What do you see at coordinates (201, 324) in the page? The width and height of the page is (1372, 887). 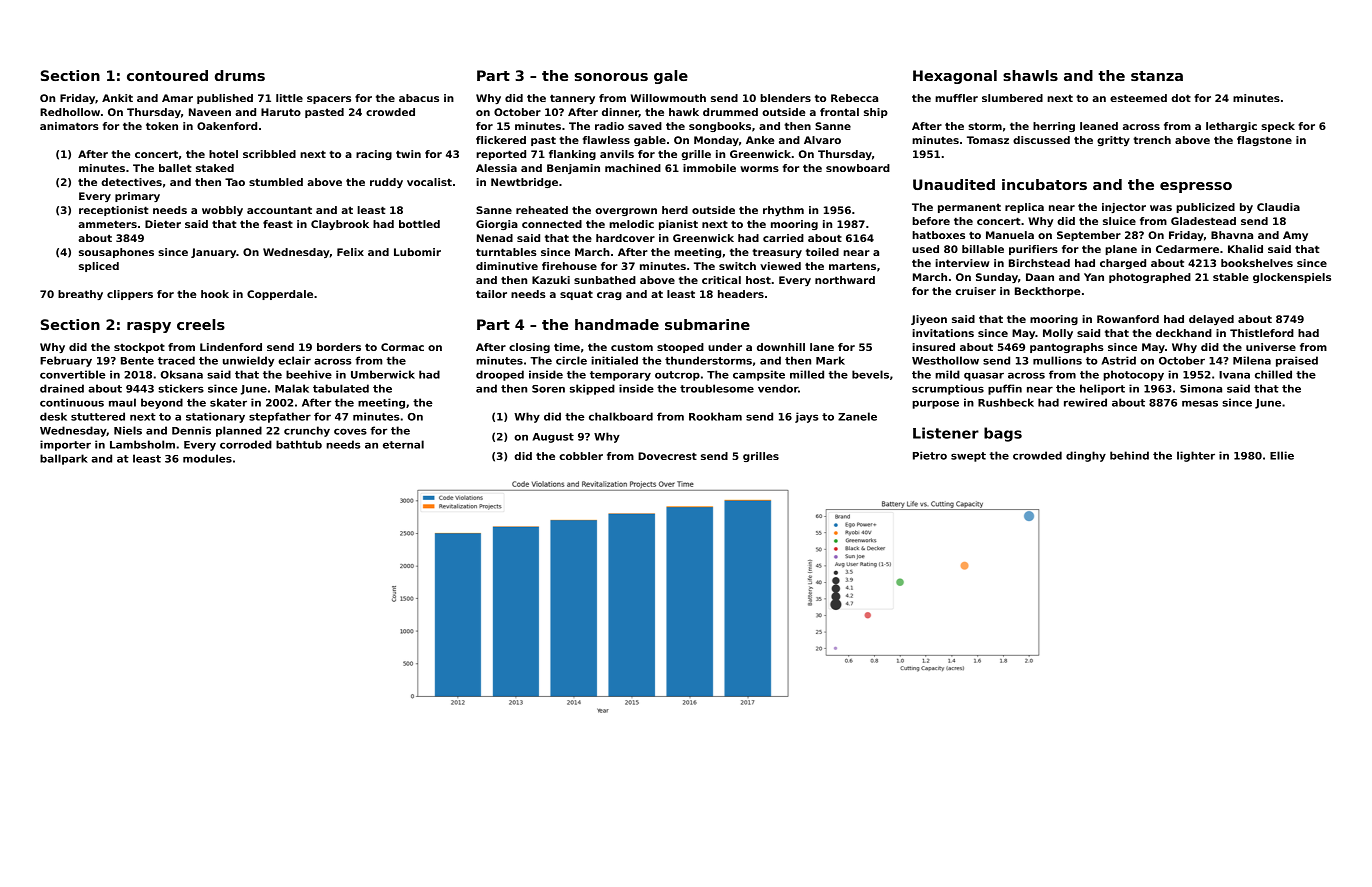 I see `creels` at bounding box center [201, 324].
